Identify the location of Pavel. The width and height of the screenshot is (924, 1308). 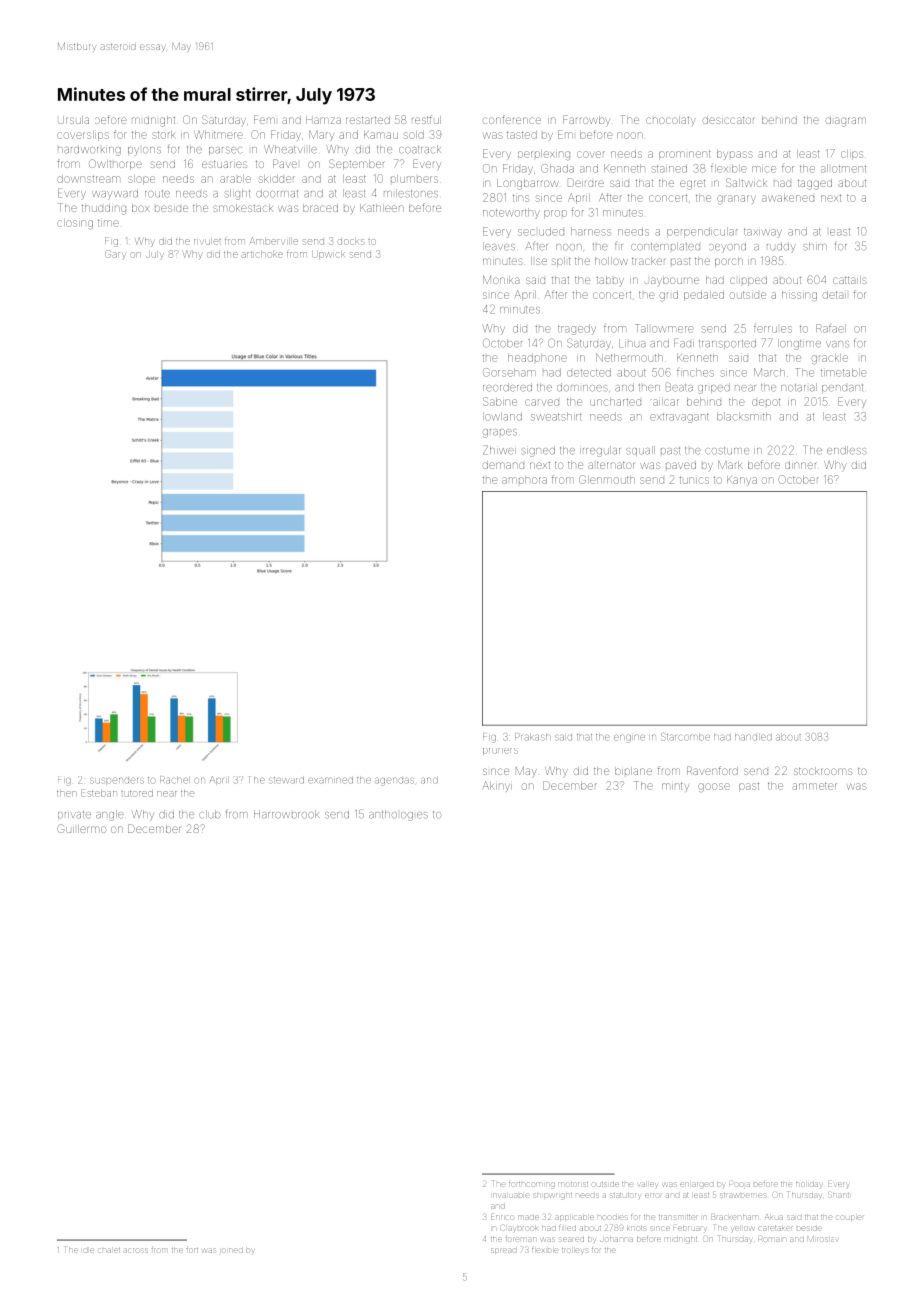
(285, 163).
